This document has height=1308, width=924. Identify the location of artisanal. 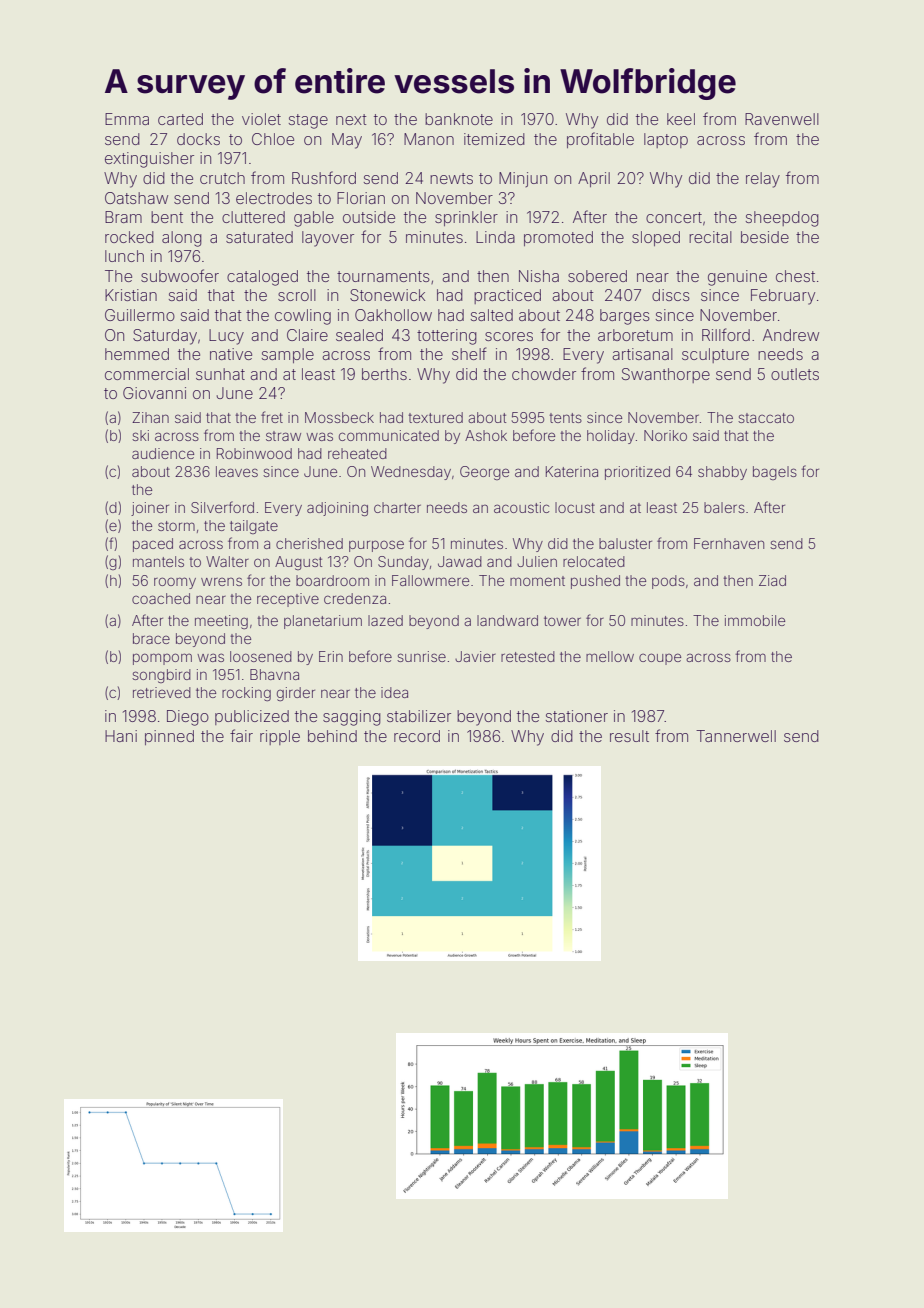
(642, 354).
